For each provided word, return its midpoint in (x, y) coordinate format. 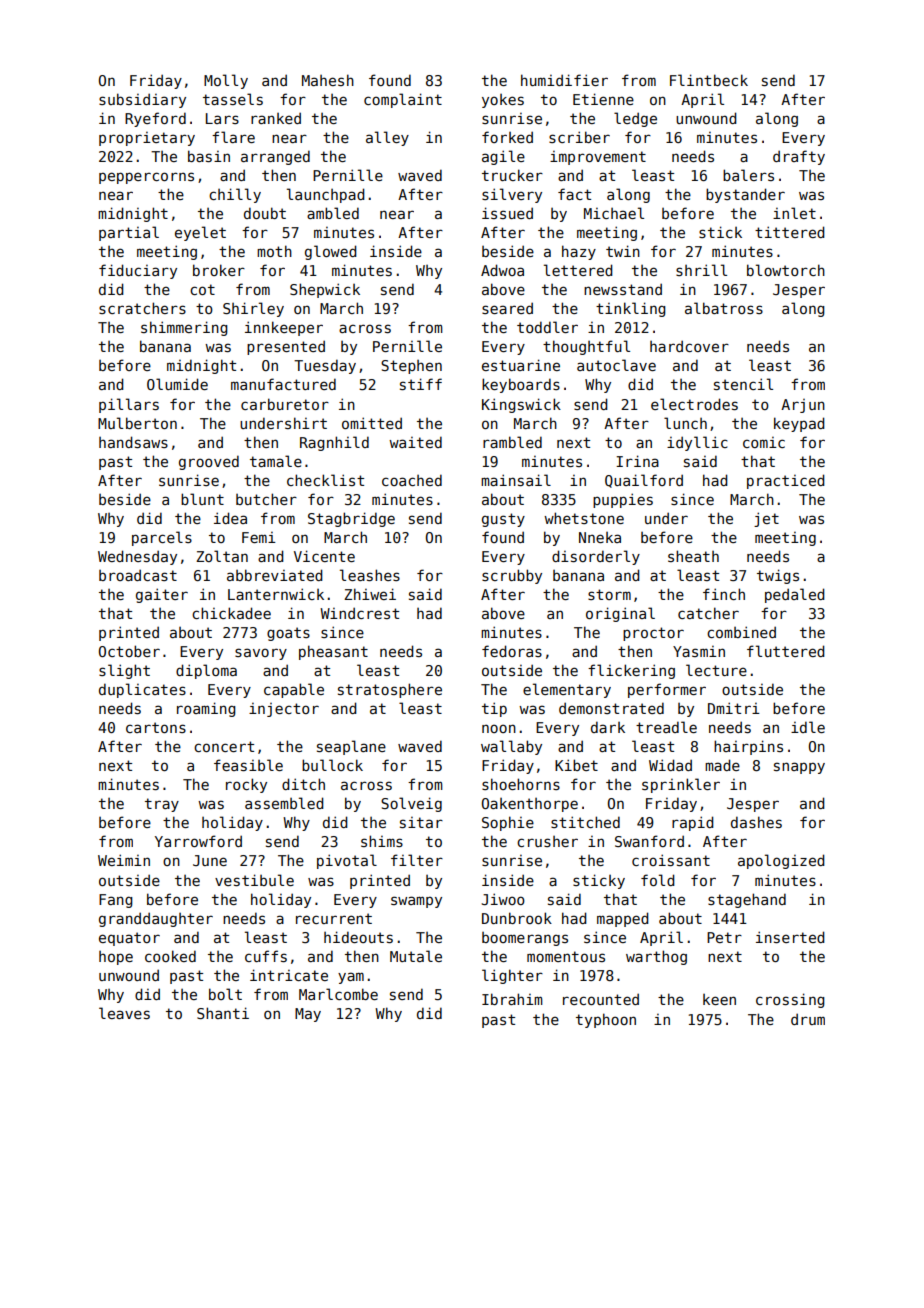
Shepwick (325, 290)
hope (116, 958)
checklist (325, 480)
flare (233, 137)
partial (129, 233)
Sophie (508, 823)
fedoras (512, 651)
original (620, 614)
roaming (206, 709)
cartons (156, 727)
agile (503, 157)
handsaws (133, 442)
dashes (756, 822)
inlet (794, 213)
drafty (799, 157)
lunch (685, 423)
